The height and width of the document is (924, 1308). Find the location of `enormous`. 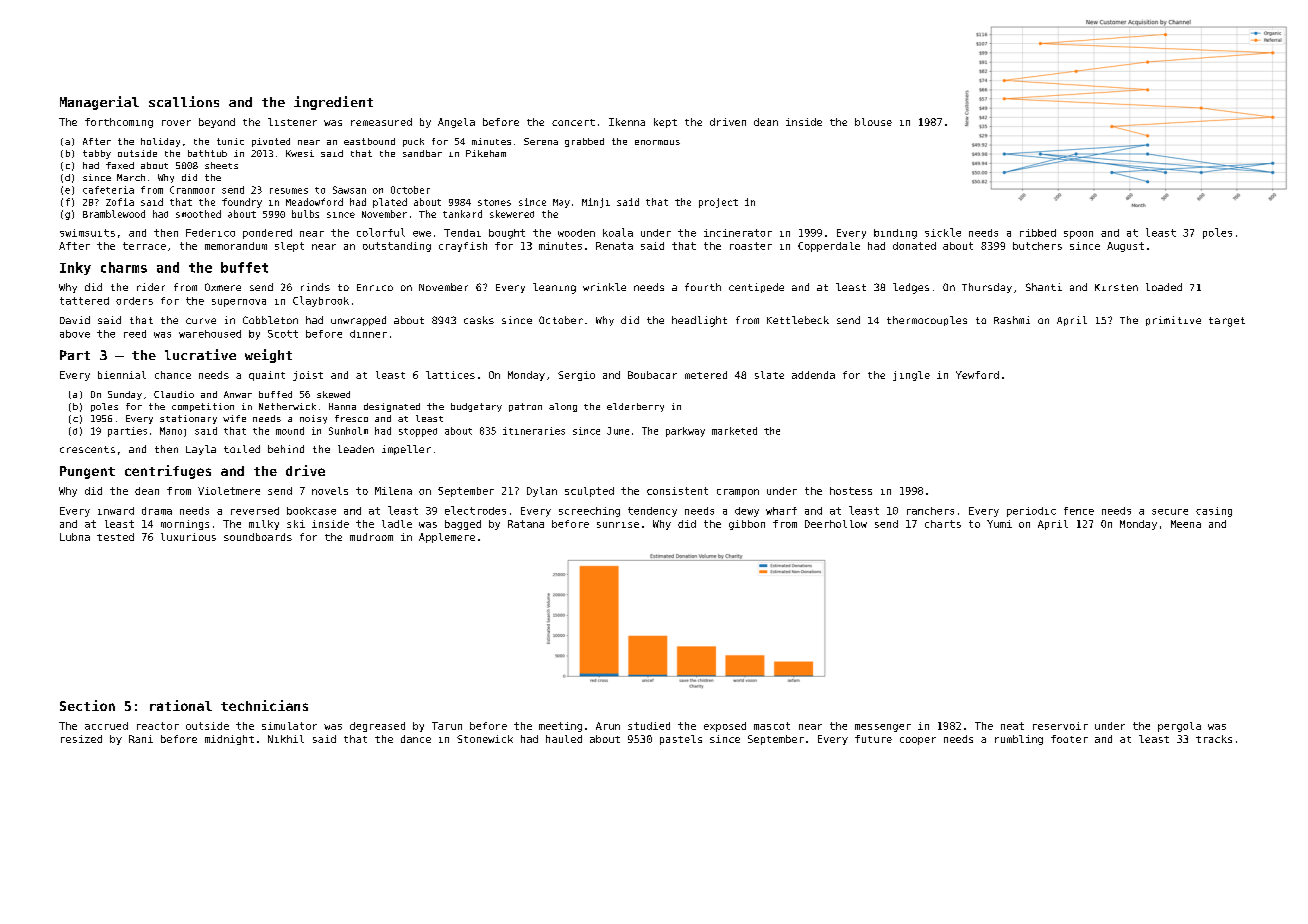

enormous is located at coordinates (657, 142).
